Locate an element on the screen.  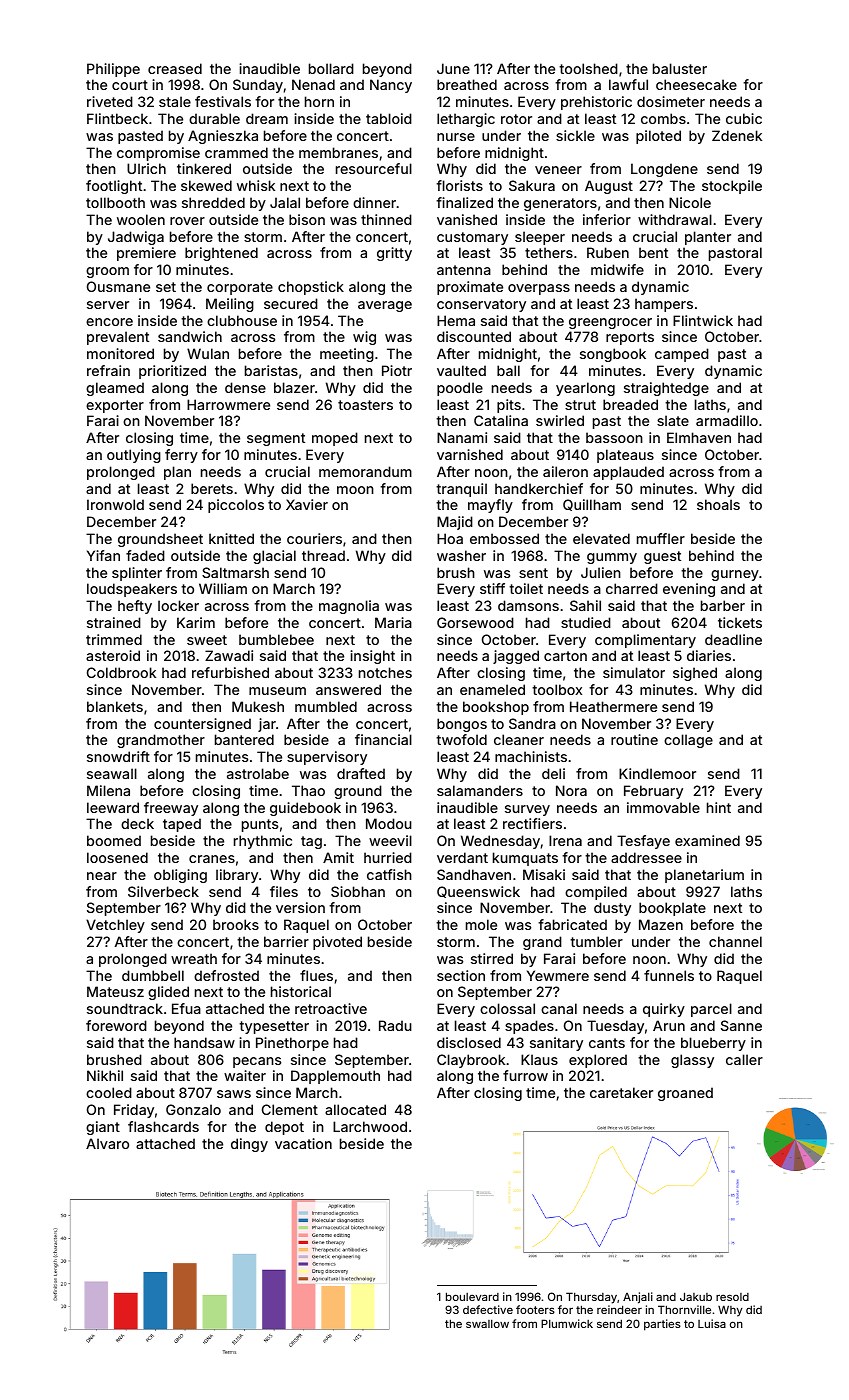
stiff is located at coordinates (492, 588).
